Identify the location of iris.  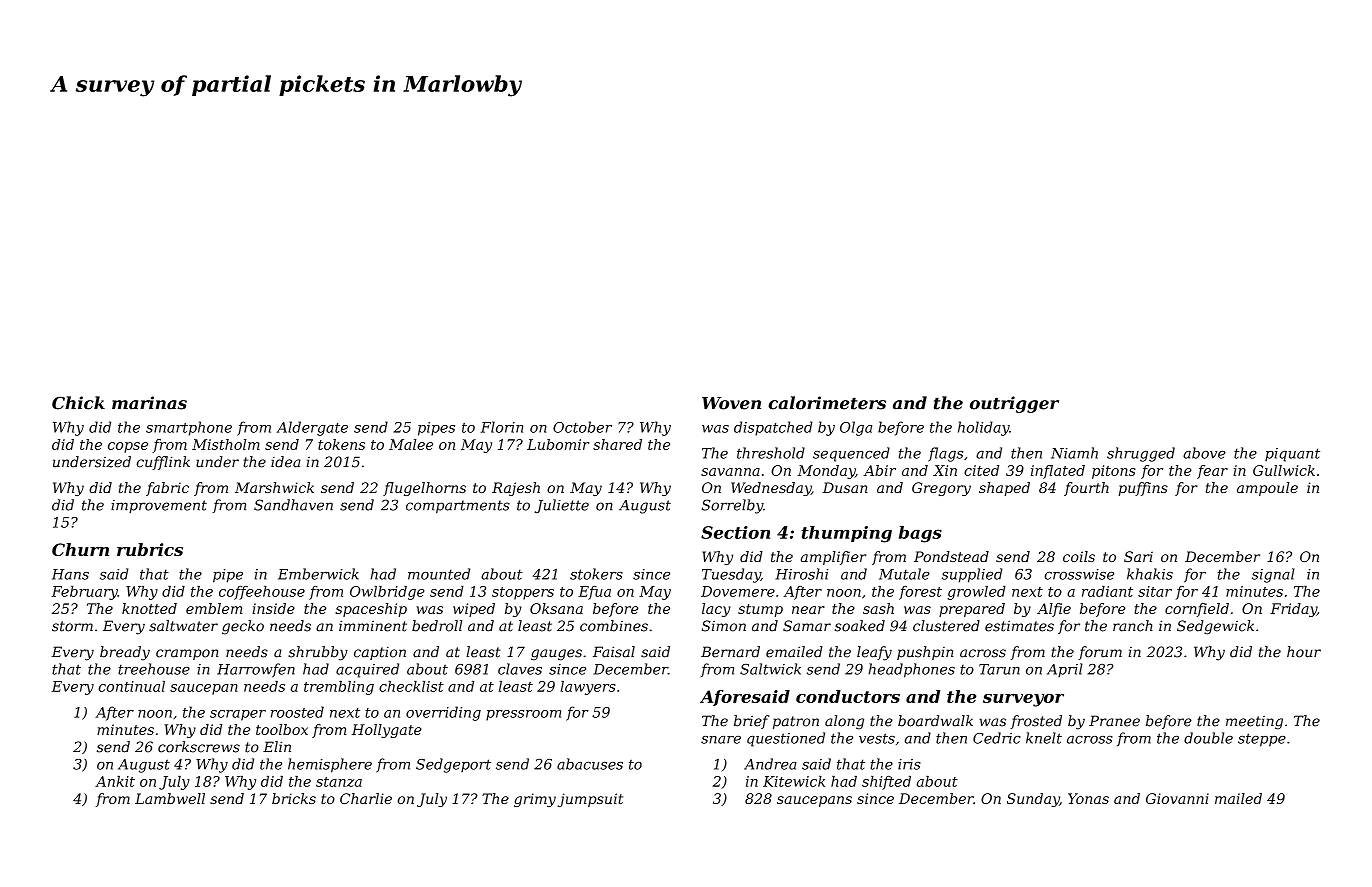
(909, 764).
